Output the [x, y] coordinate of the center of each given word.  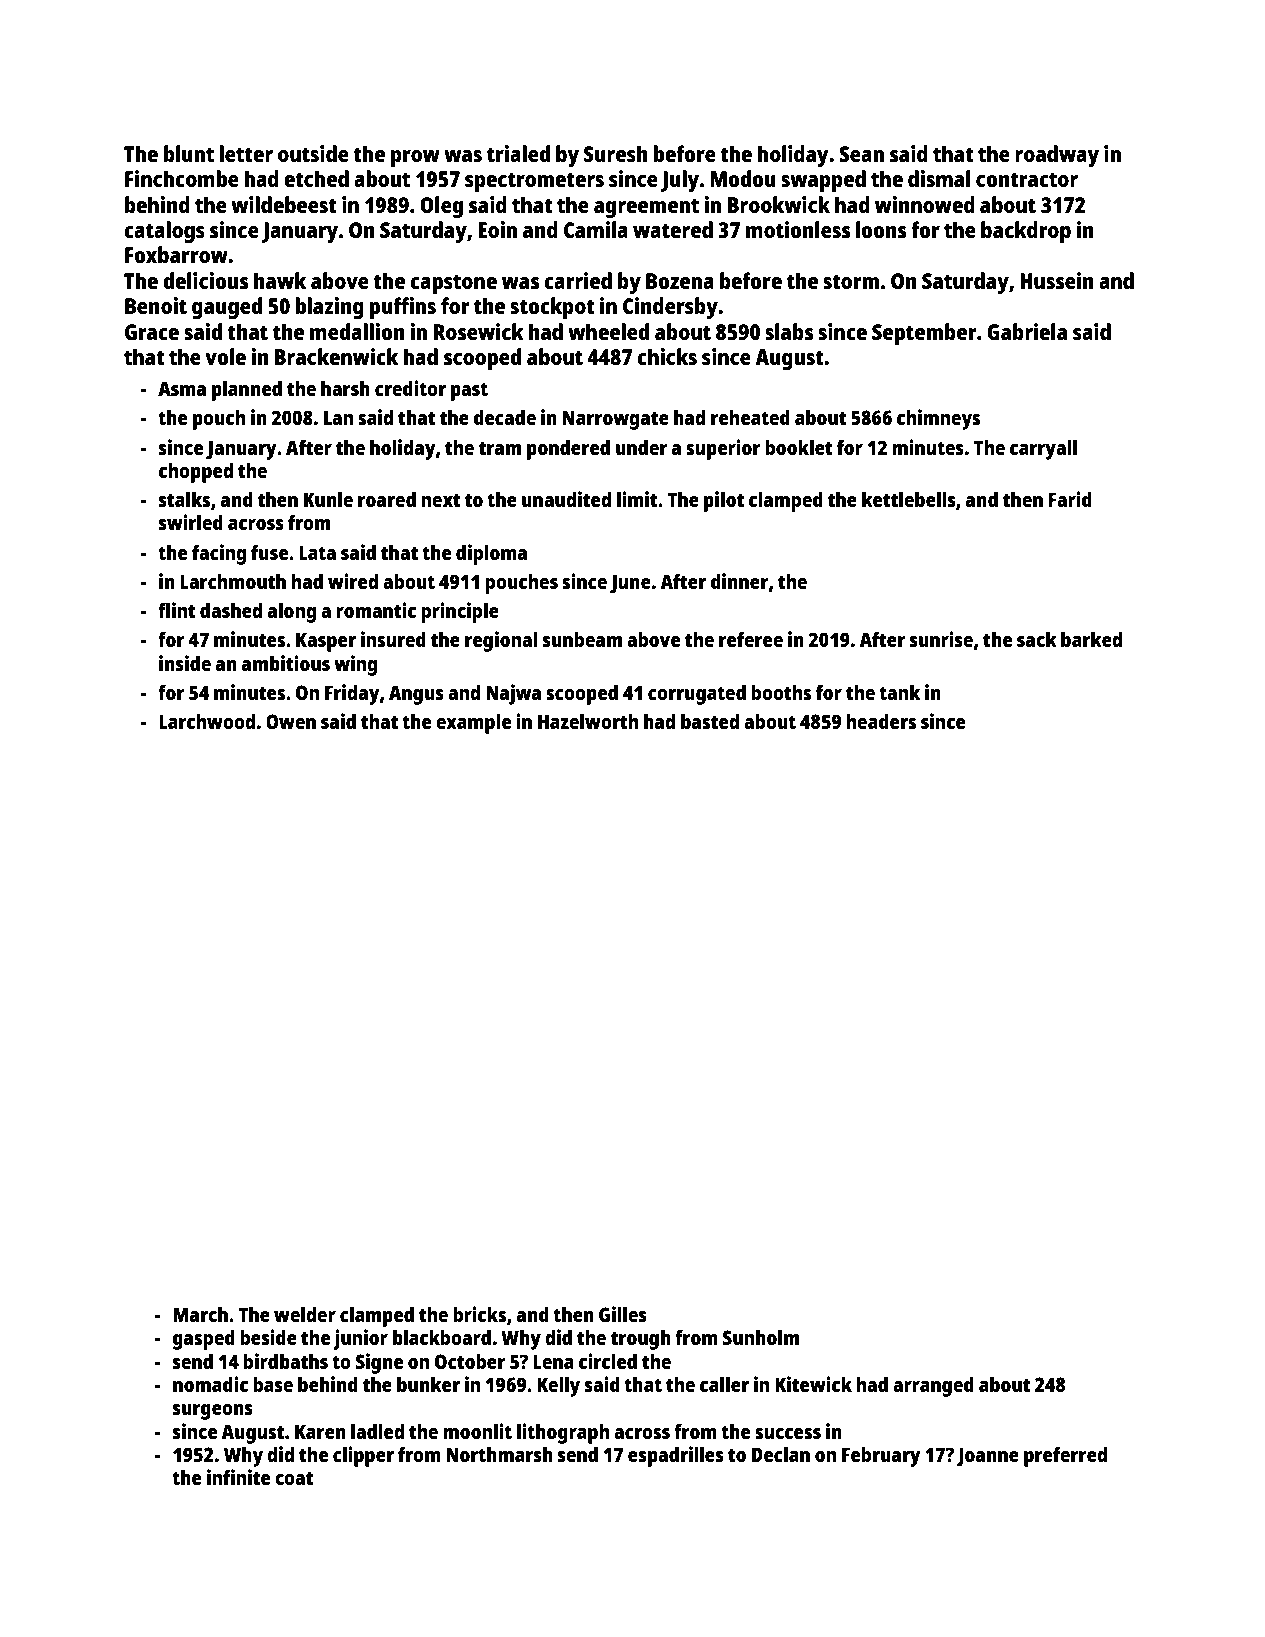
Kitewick [813, 1384]
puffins [403, 308]
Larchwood [207, 721]
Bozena [680, 281]
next [441, 500]
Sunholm [761, 1337]
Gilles [623, 1314]
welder [305, 1314]
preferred [1065, 1456]
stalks [184, 499]
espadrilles [676, 1456]
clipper [363, 1456]
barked [1091, 639]
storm [851, 281]
